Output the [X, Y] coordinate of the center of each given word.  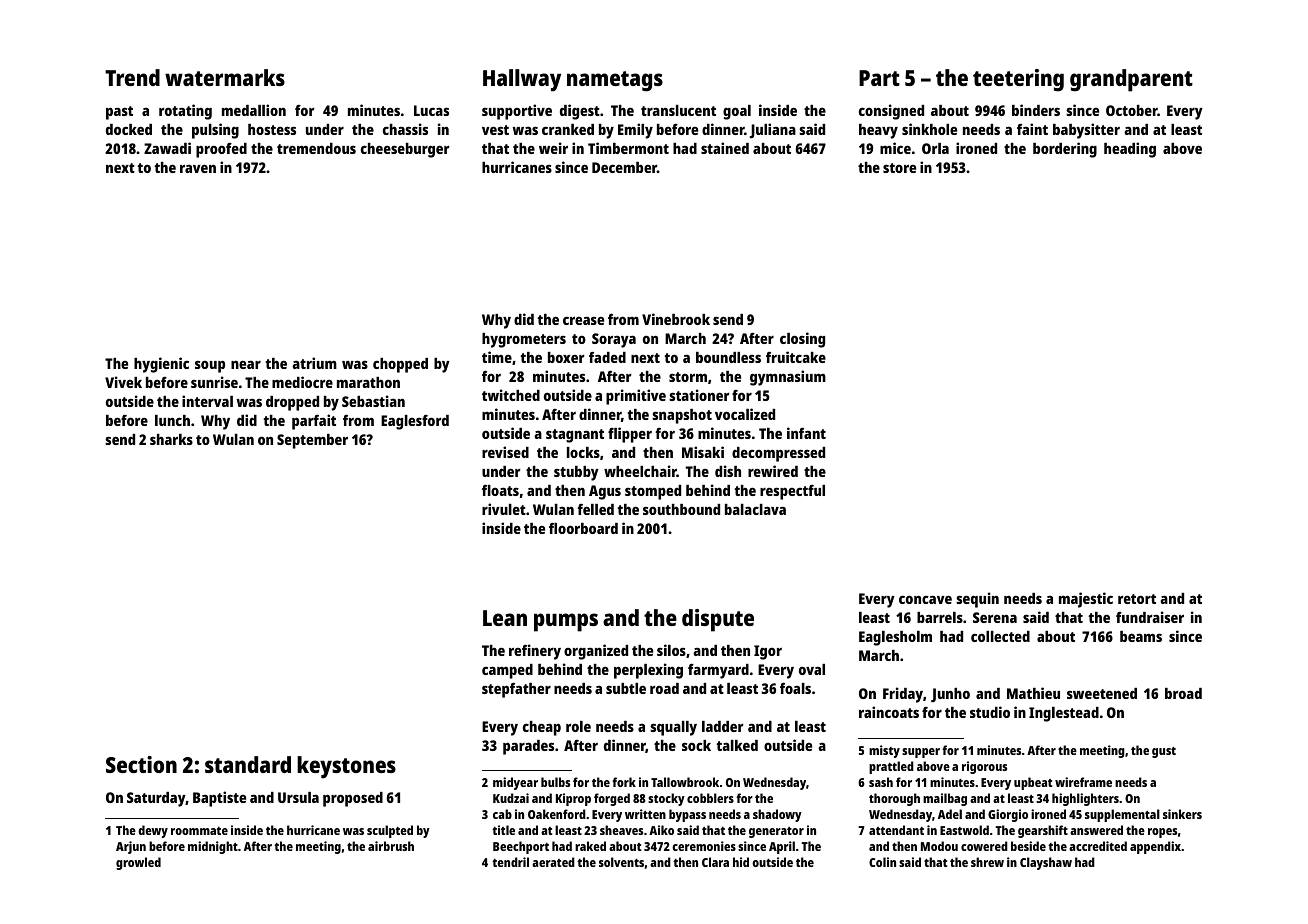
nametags [615, 81]
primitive [636, 397]
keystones [346, 767]
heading [1130, 150]
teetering [1018, 80]
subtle [626, 688]
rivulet [504, 509]
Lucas [431, 110]
